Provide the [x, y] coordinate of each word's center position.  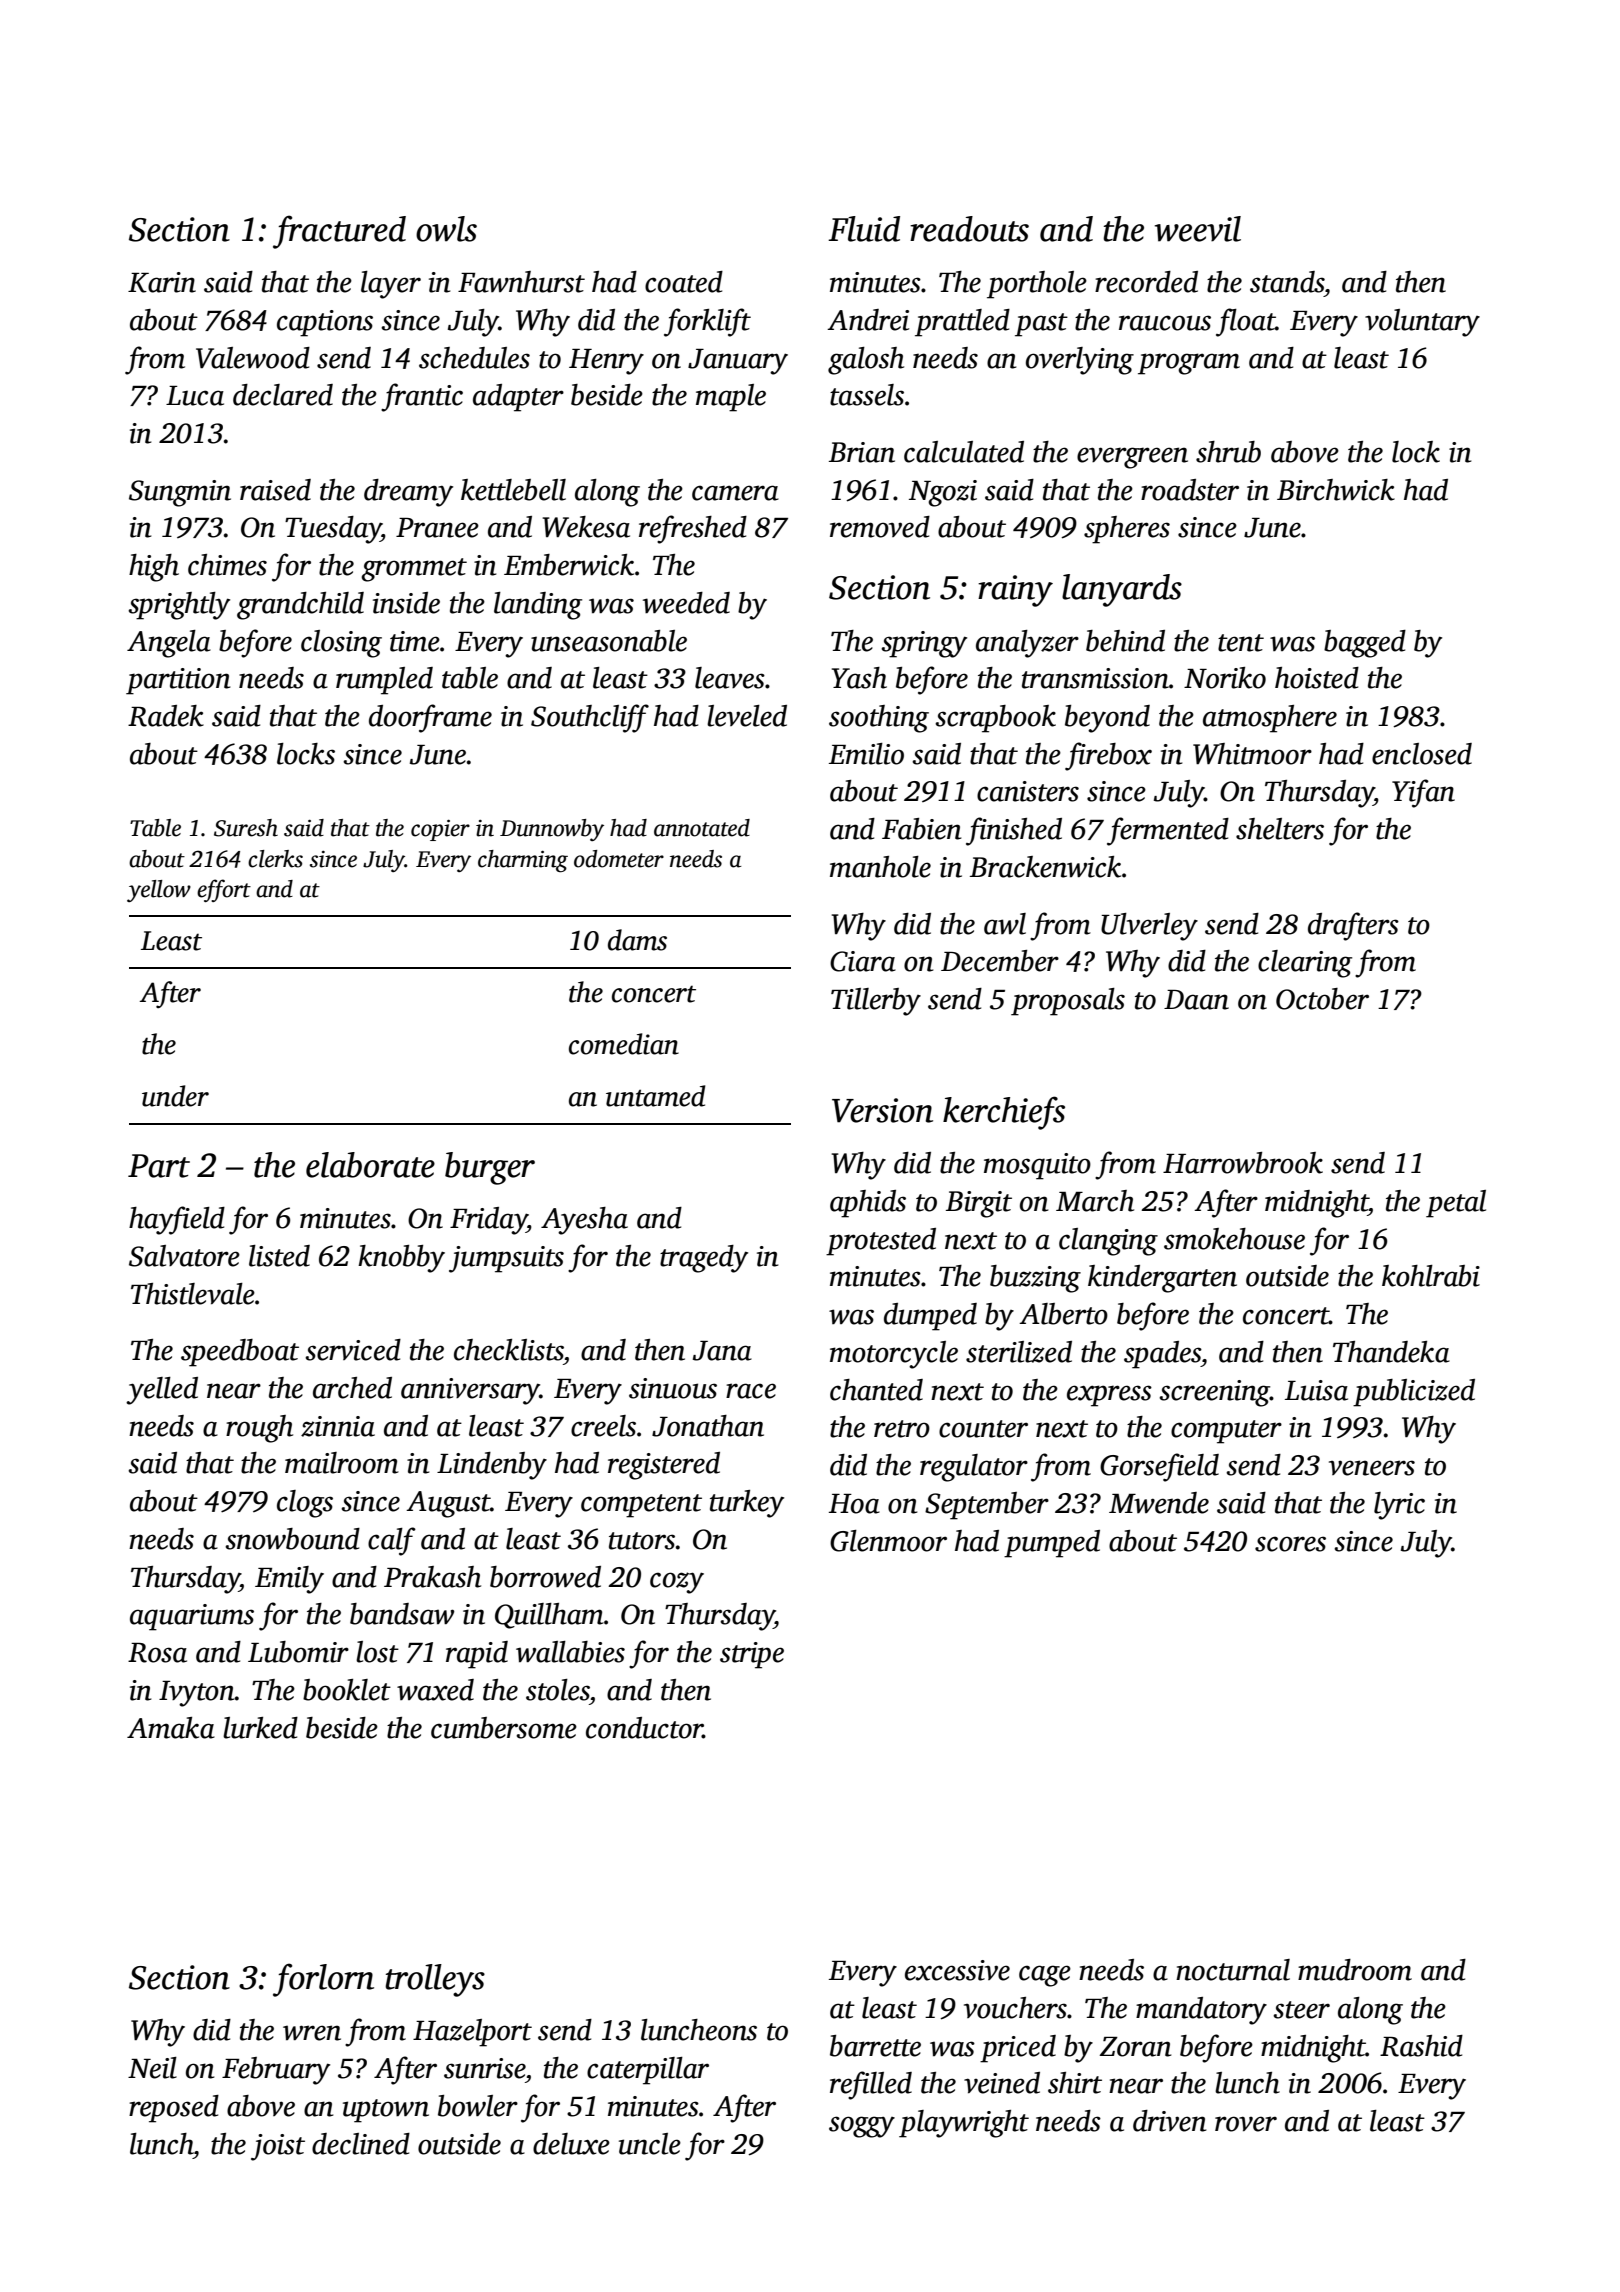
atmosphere [1270, 719]
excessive [957, 1970]
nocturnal [1233, 1970]
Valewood [253, 358]
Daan [1196, 1000]
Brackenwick [1045, 867]
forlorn [323, 1980]
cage [1045, 1976]
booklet [347, 1690]
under [175, 1096]
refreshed [693, 529]
